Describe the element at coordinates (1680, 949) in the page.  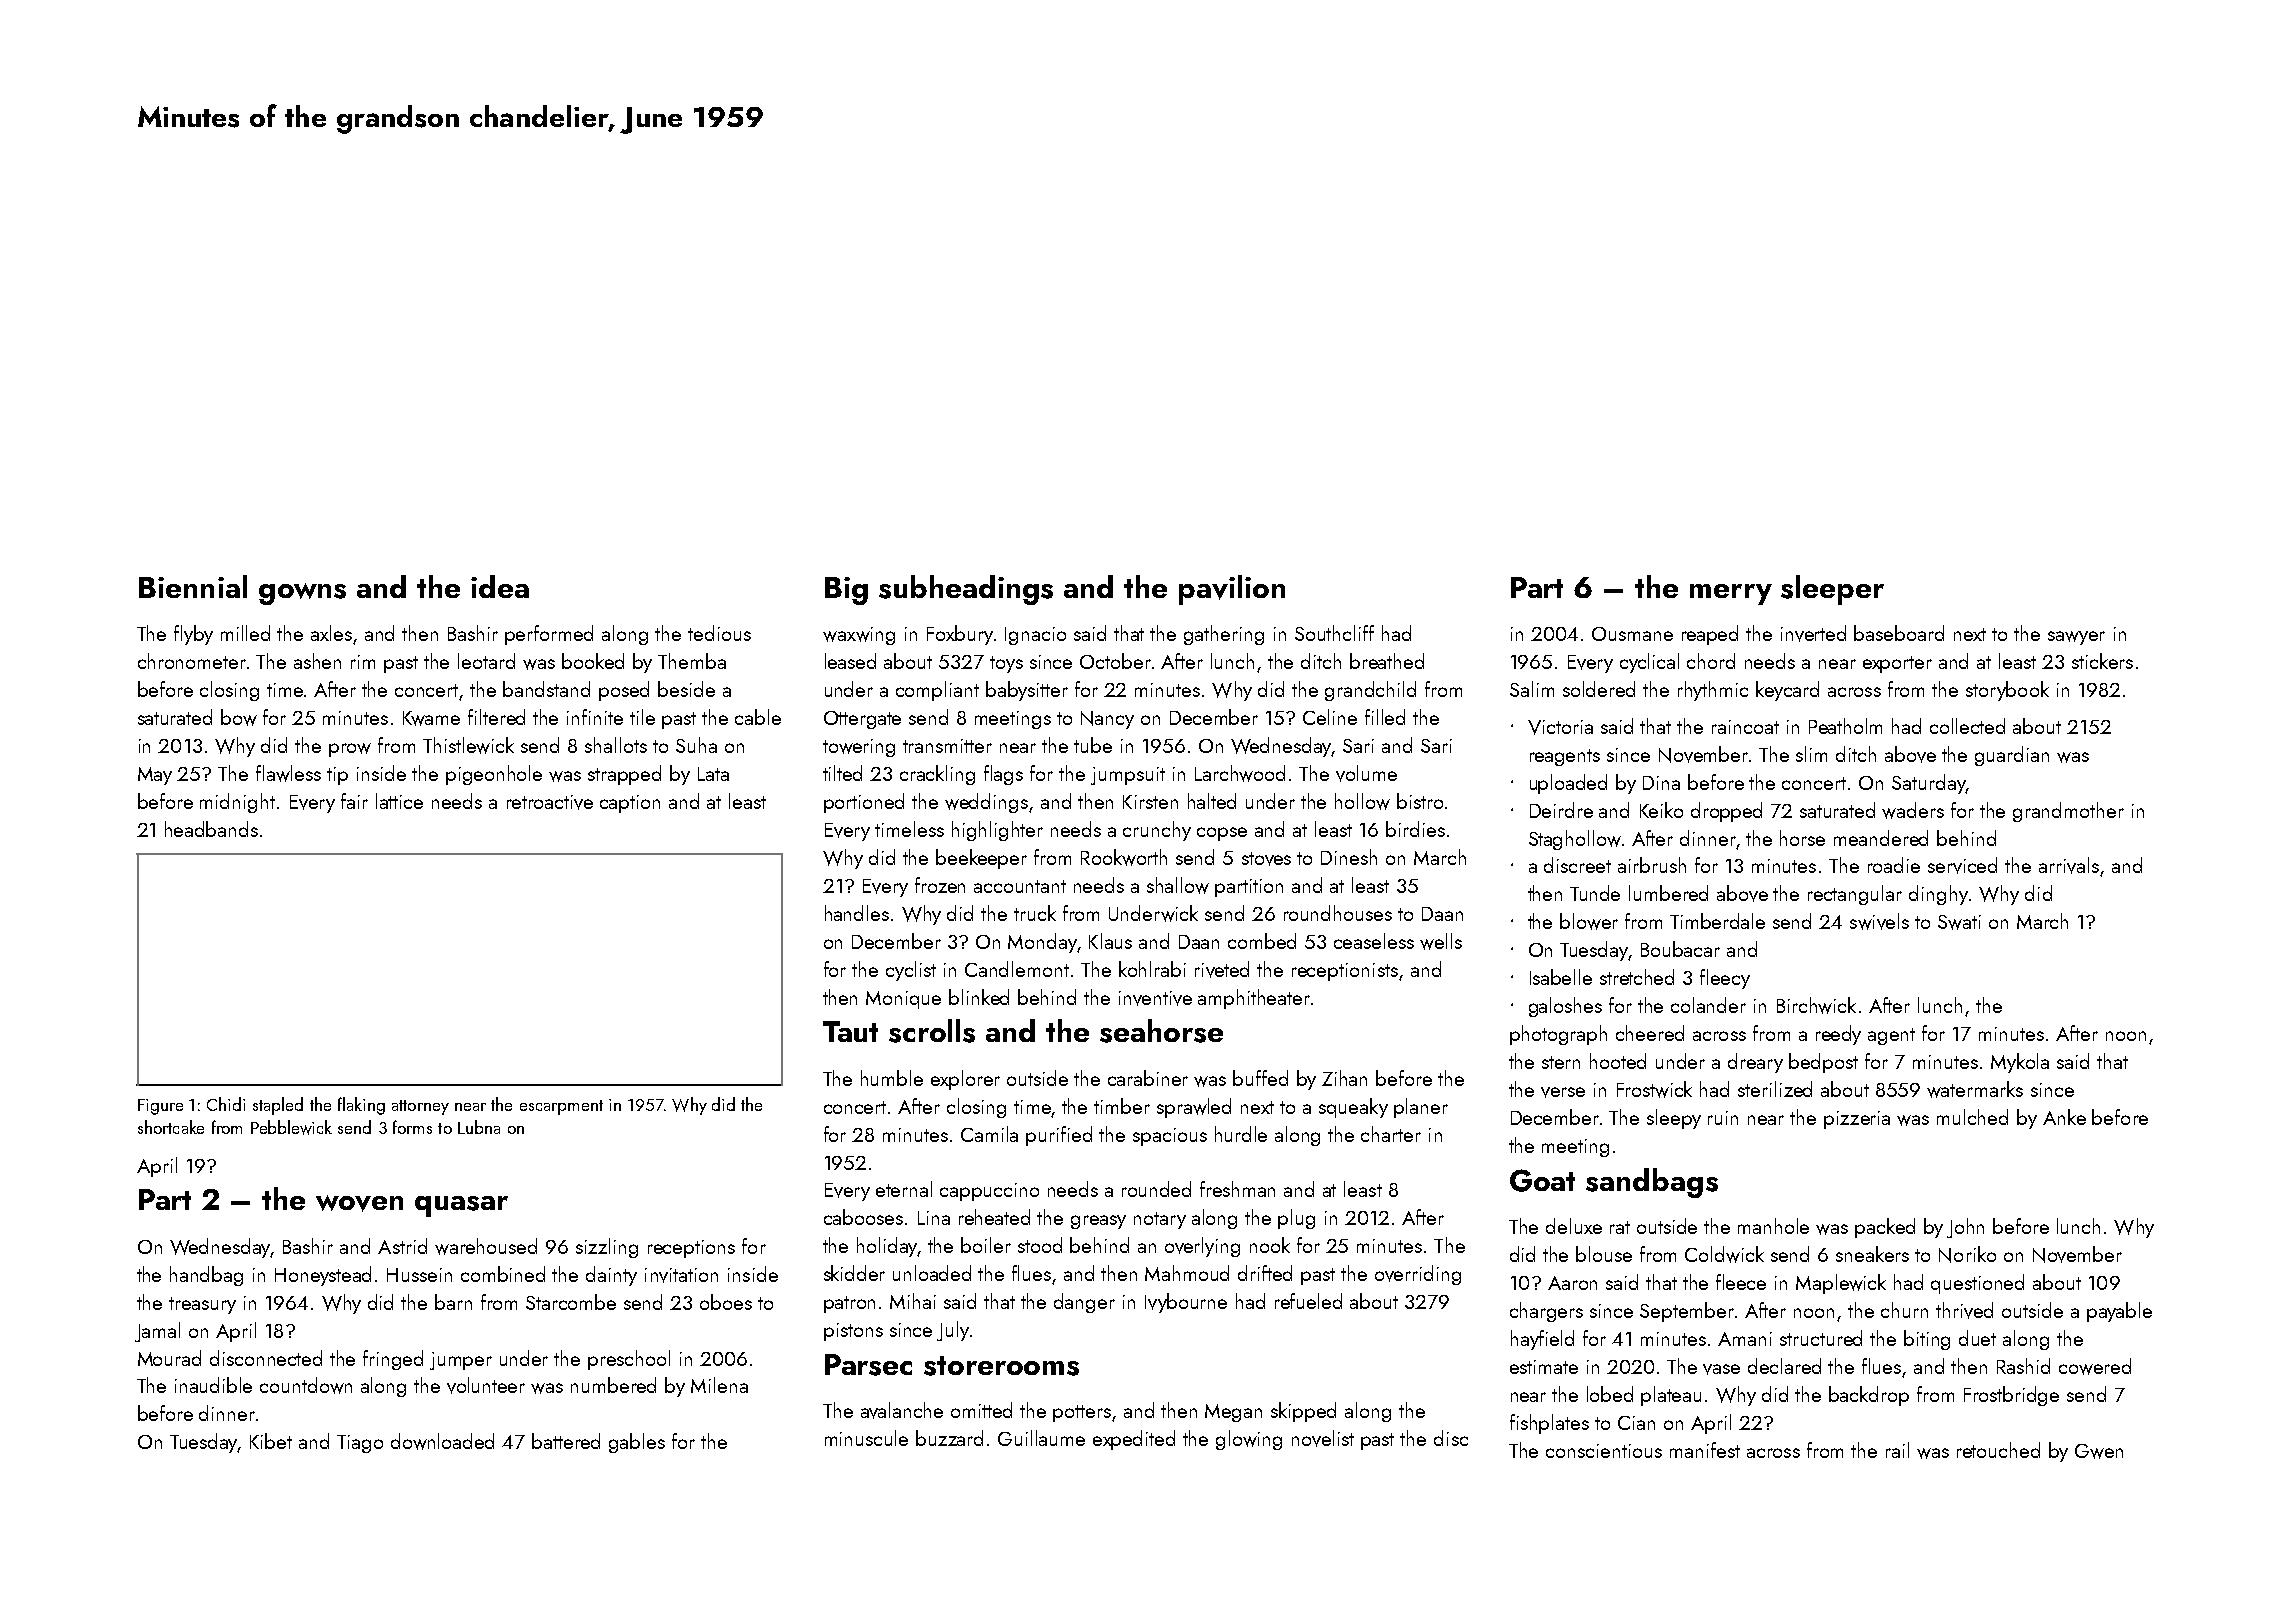
I see `Boubacar` at that location.
